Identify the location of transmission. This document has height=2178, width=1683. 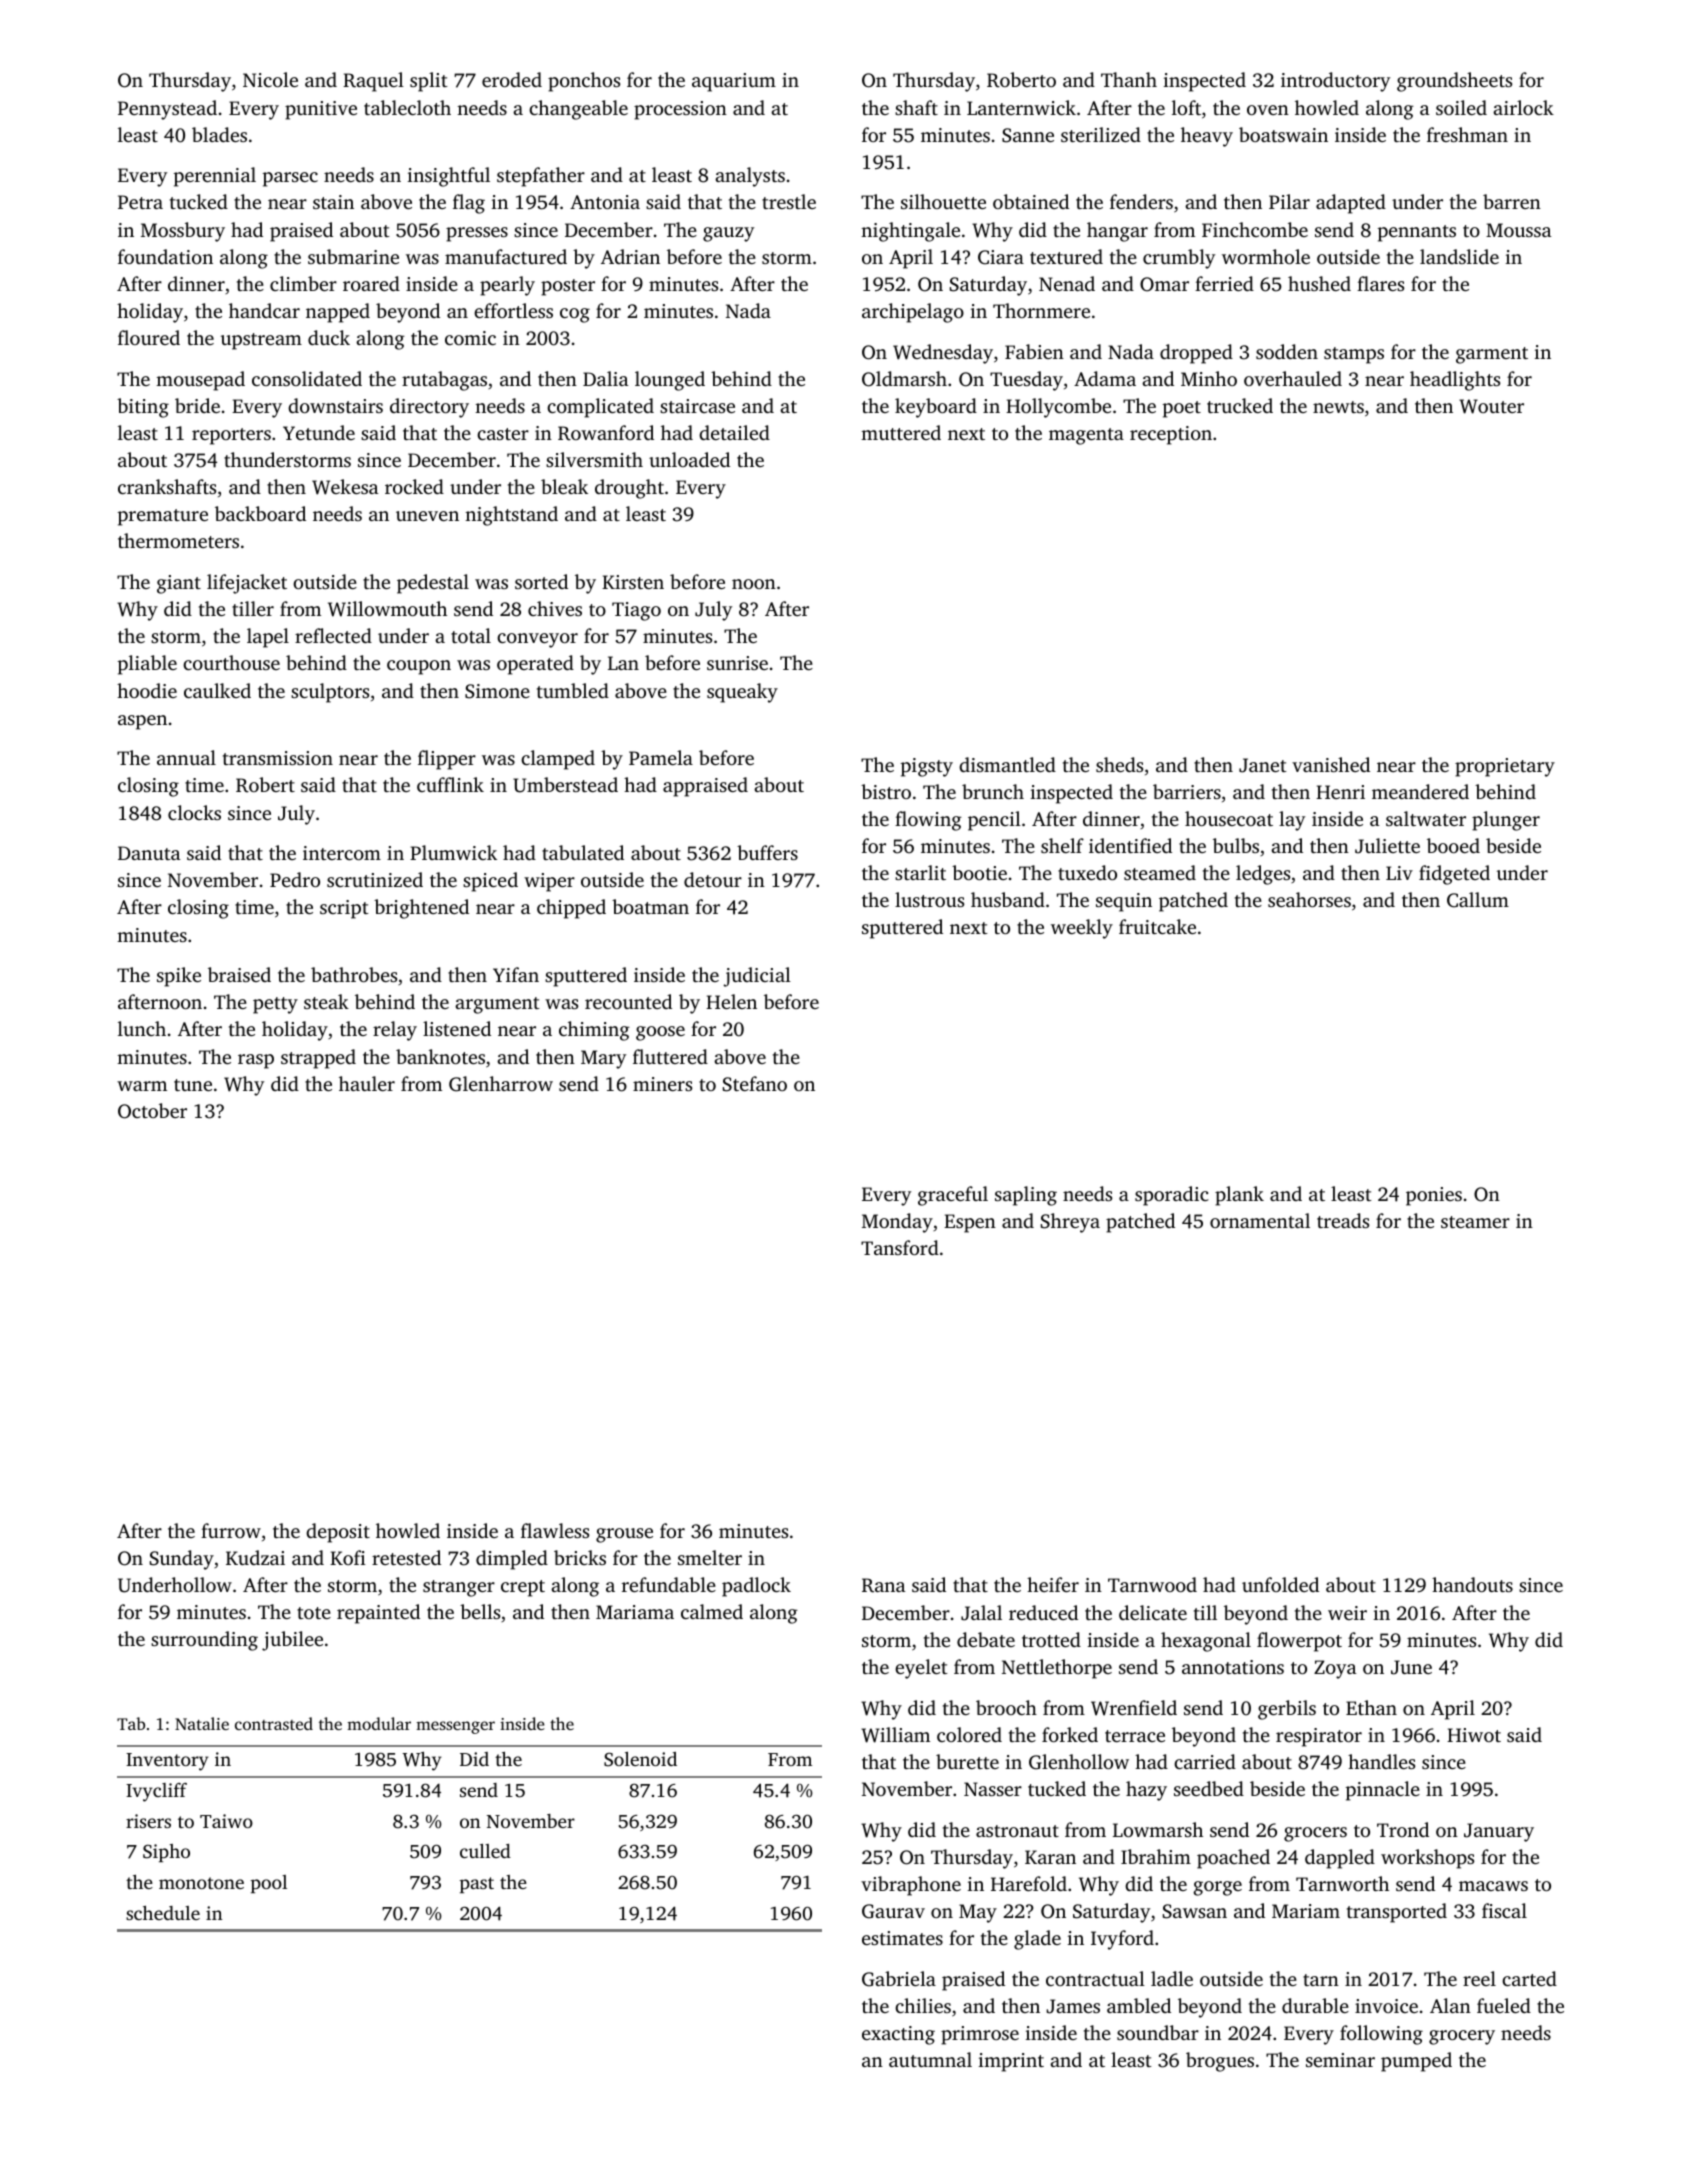
(278, 758).
